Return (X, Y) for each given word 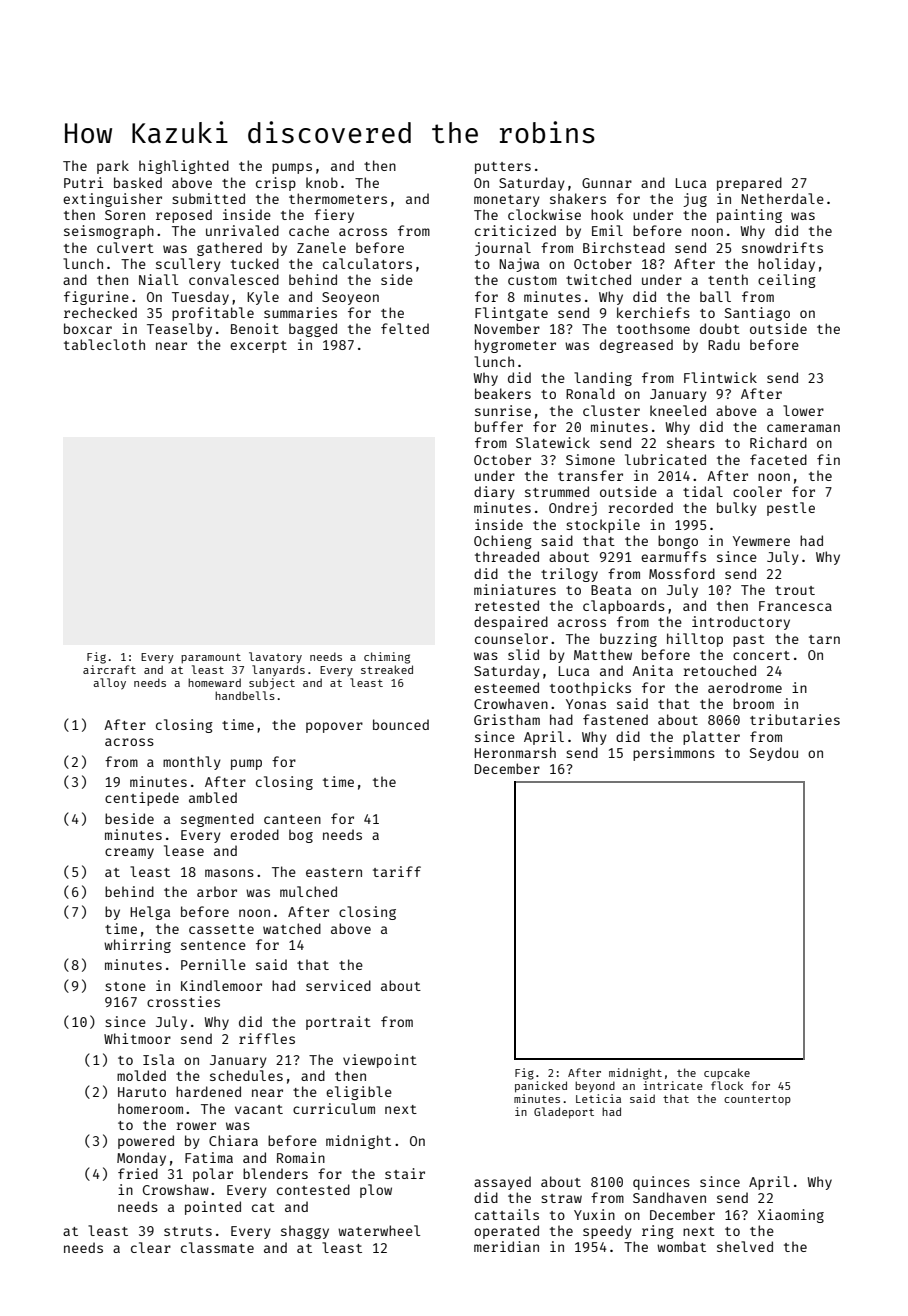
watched (292, 928)
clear (151, 1247)
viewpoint (380, 1061)
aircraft (109, 669)
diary (494, 493)
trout (795, 590)
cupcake (727, 1073)
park (113, 167)
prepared (749, 184)
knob (322, 182)
